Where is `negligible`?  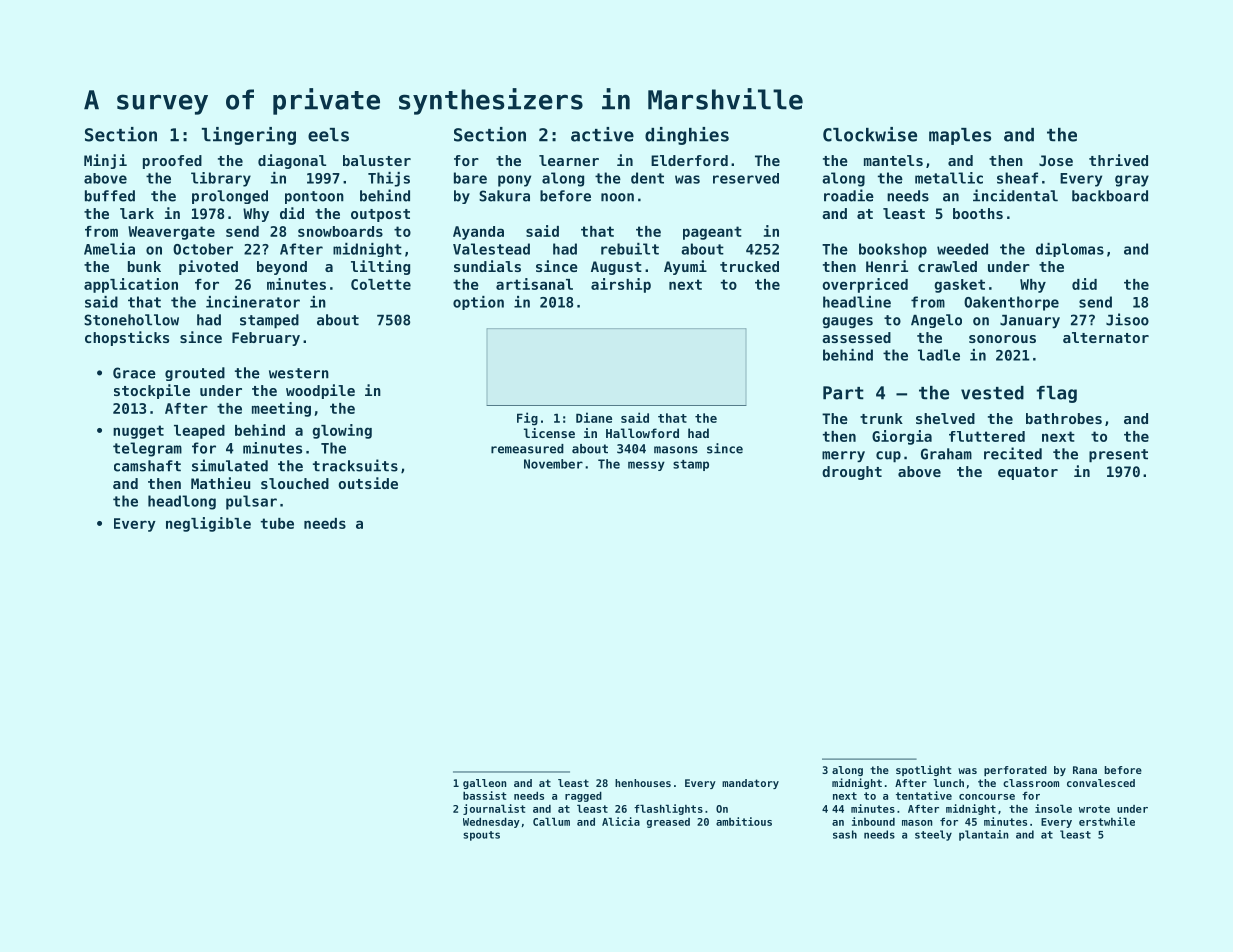 negligible is located at coordinates (208, 524).
